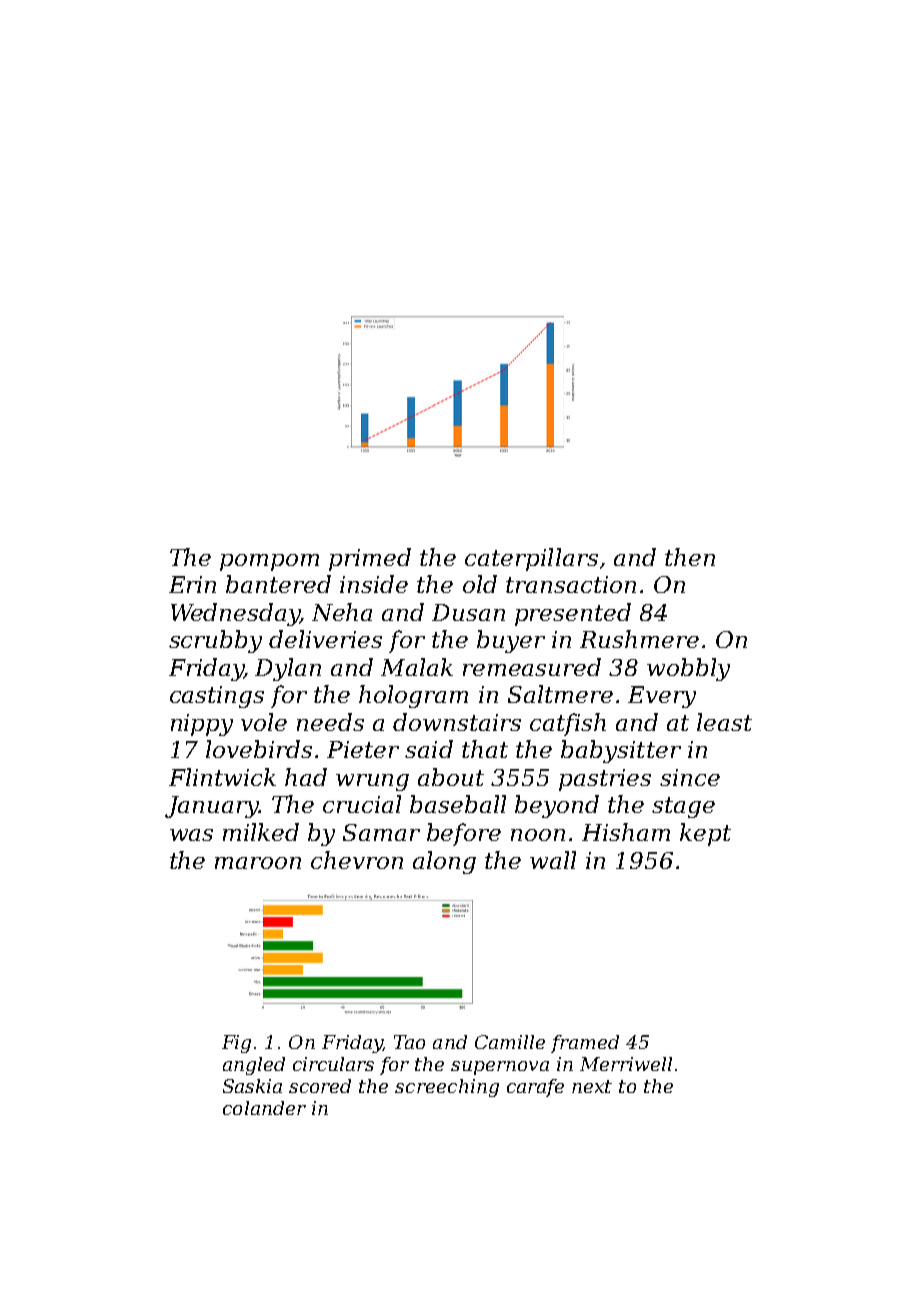 Image resolution: width=924 pixels, height=1311 pixels. What do you see at coordinates (639, 639) in the screenshot?
I see `Rushmere` at bounding box center [639, 639].
